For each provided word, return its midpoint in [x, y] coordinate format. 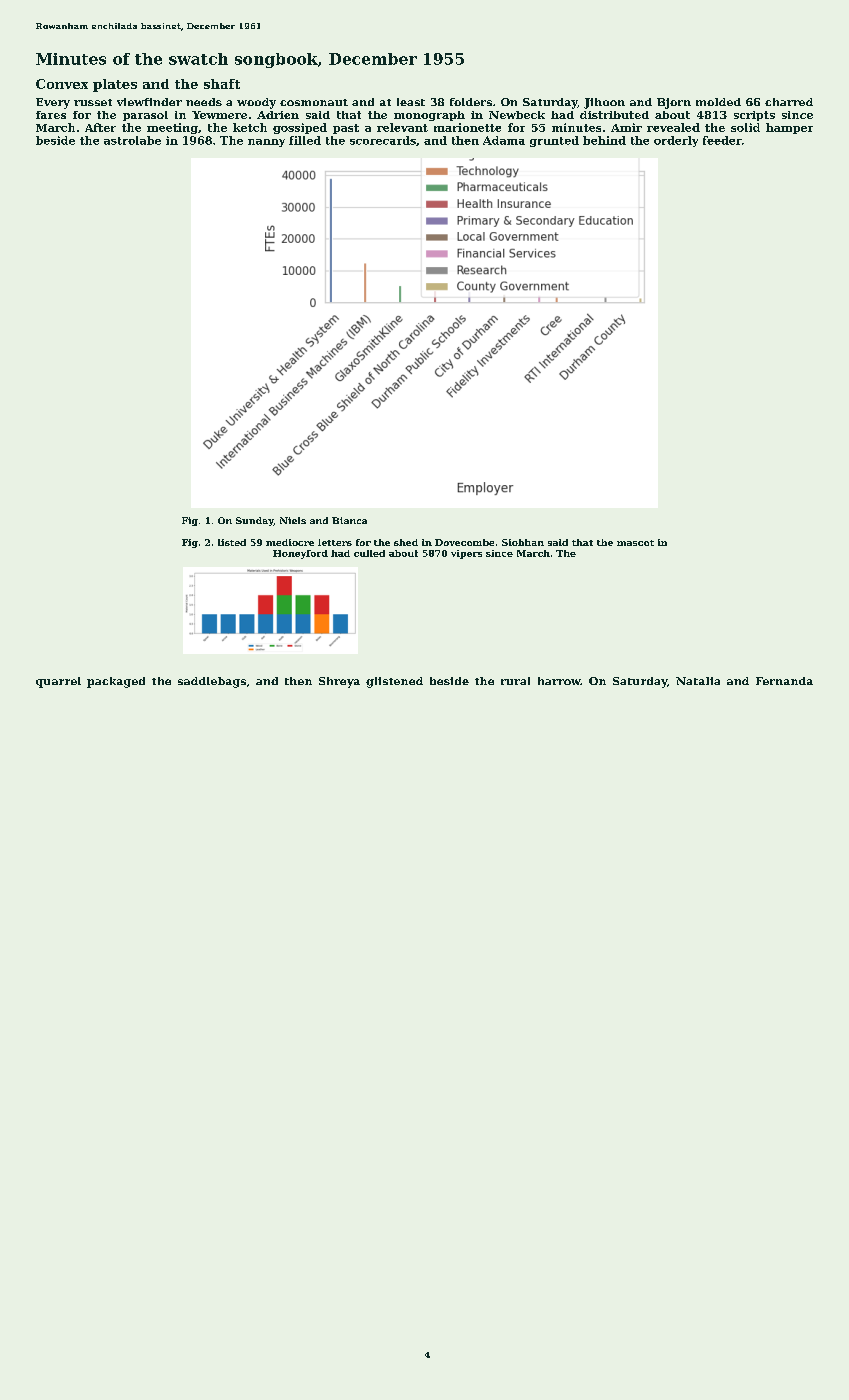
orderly [676, 141]
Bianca [349, 520]
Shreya [339, 682]
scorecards [383, 140]
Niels [293, 520]
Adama [504, 140]
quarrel [58, 682]
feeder [722, 140]
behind [604, 140]
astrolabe [132, 140]
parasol [145, 116]
